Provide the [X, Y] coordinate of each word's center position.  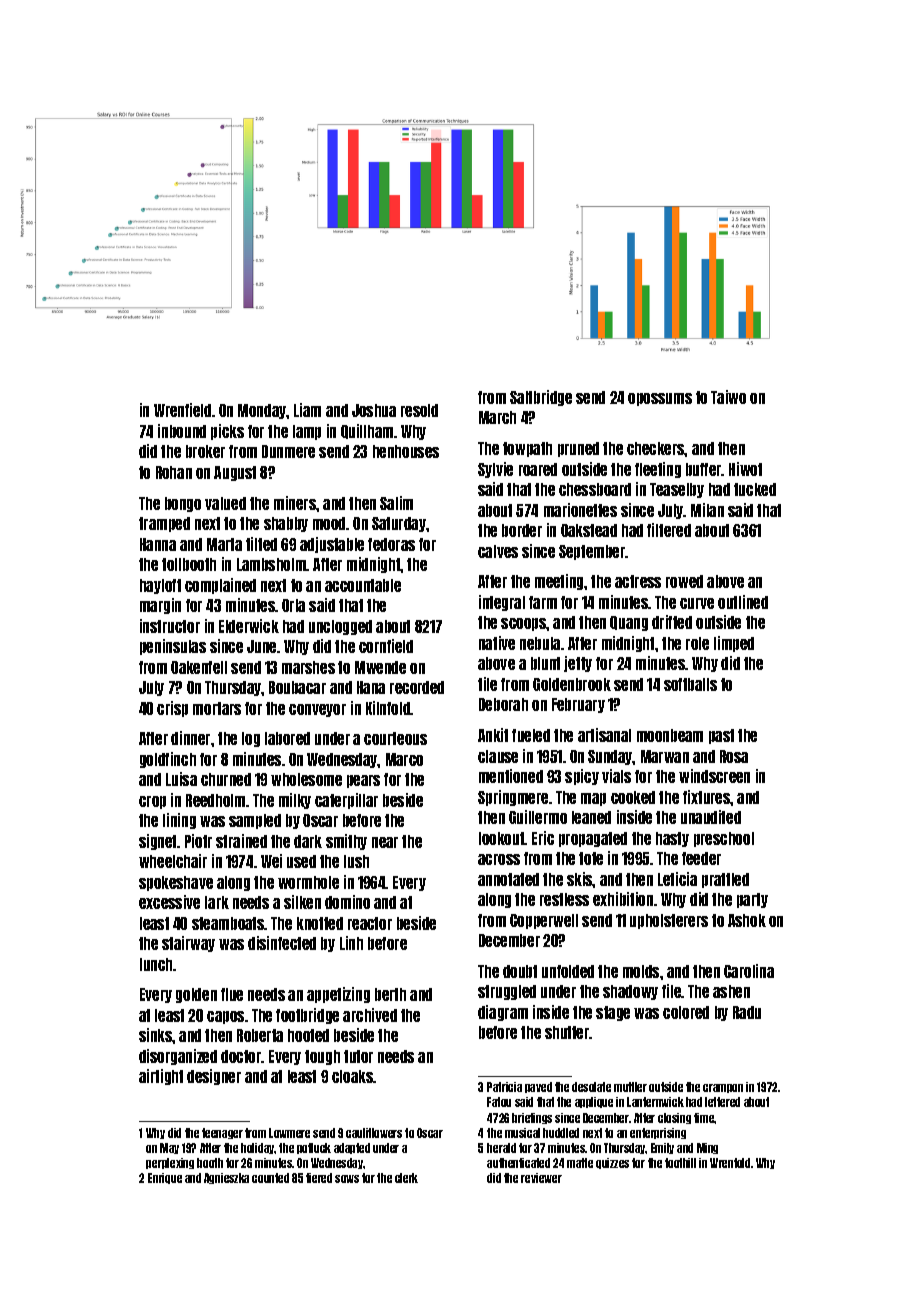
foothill [680, 1163]
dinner [190, 738]
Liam [307, 410]
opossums [660, 399]
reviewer [541, 1178]
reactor [370, 923]
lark [217, 902]
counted [270, 1178]
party [752, 900]
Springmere [513, 798]
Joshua [374, 410]
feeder [701, 858]
